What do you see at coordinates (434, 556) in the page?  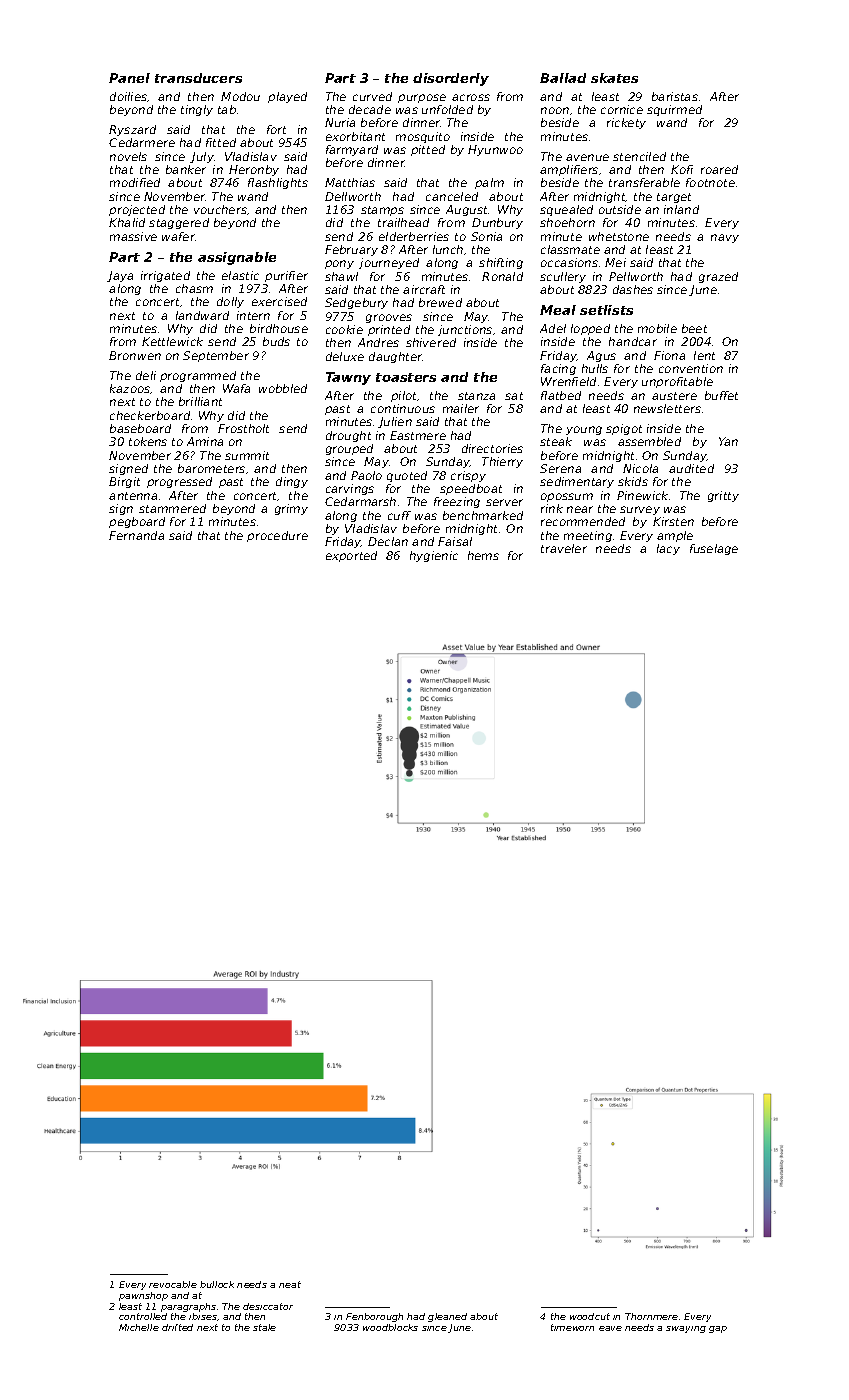 I see `hygienic` at bounding box center [434, 556].
